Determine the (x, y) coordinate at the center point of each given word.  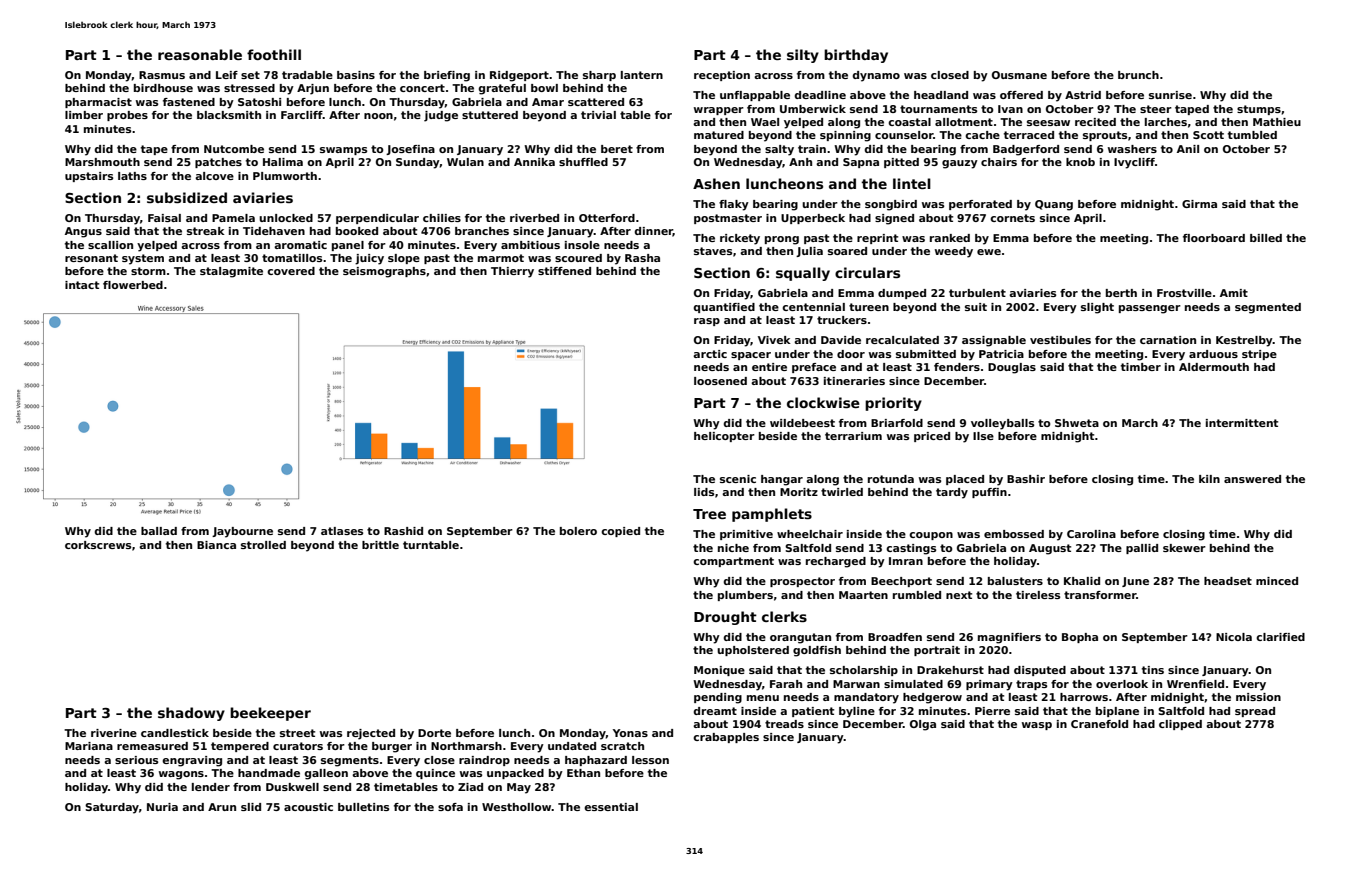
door (851, 354)
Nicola (1234, 637)
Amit (1234, 293)
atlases (342, 531)
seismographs (384, 272)
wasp (1037, 726)
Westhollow (517, 807)
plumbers (745, 596)
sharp (599, 76)
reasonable (200, 54)
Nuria (162, 807)
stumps (1259, 110)
